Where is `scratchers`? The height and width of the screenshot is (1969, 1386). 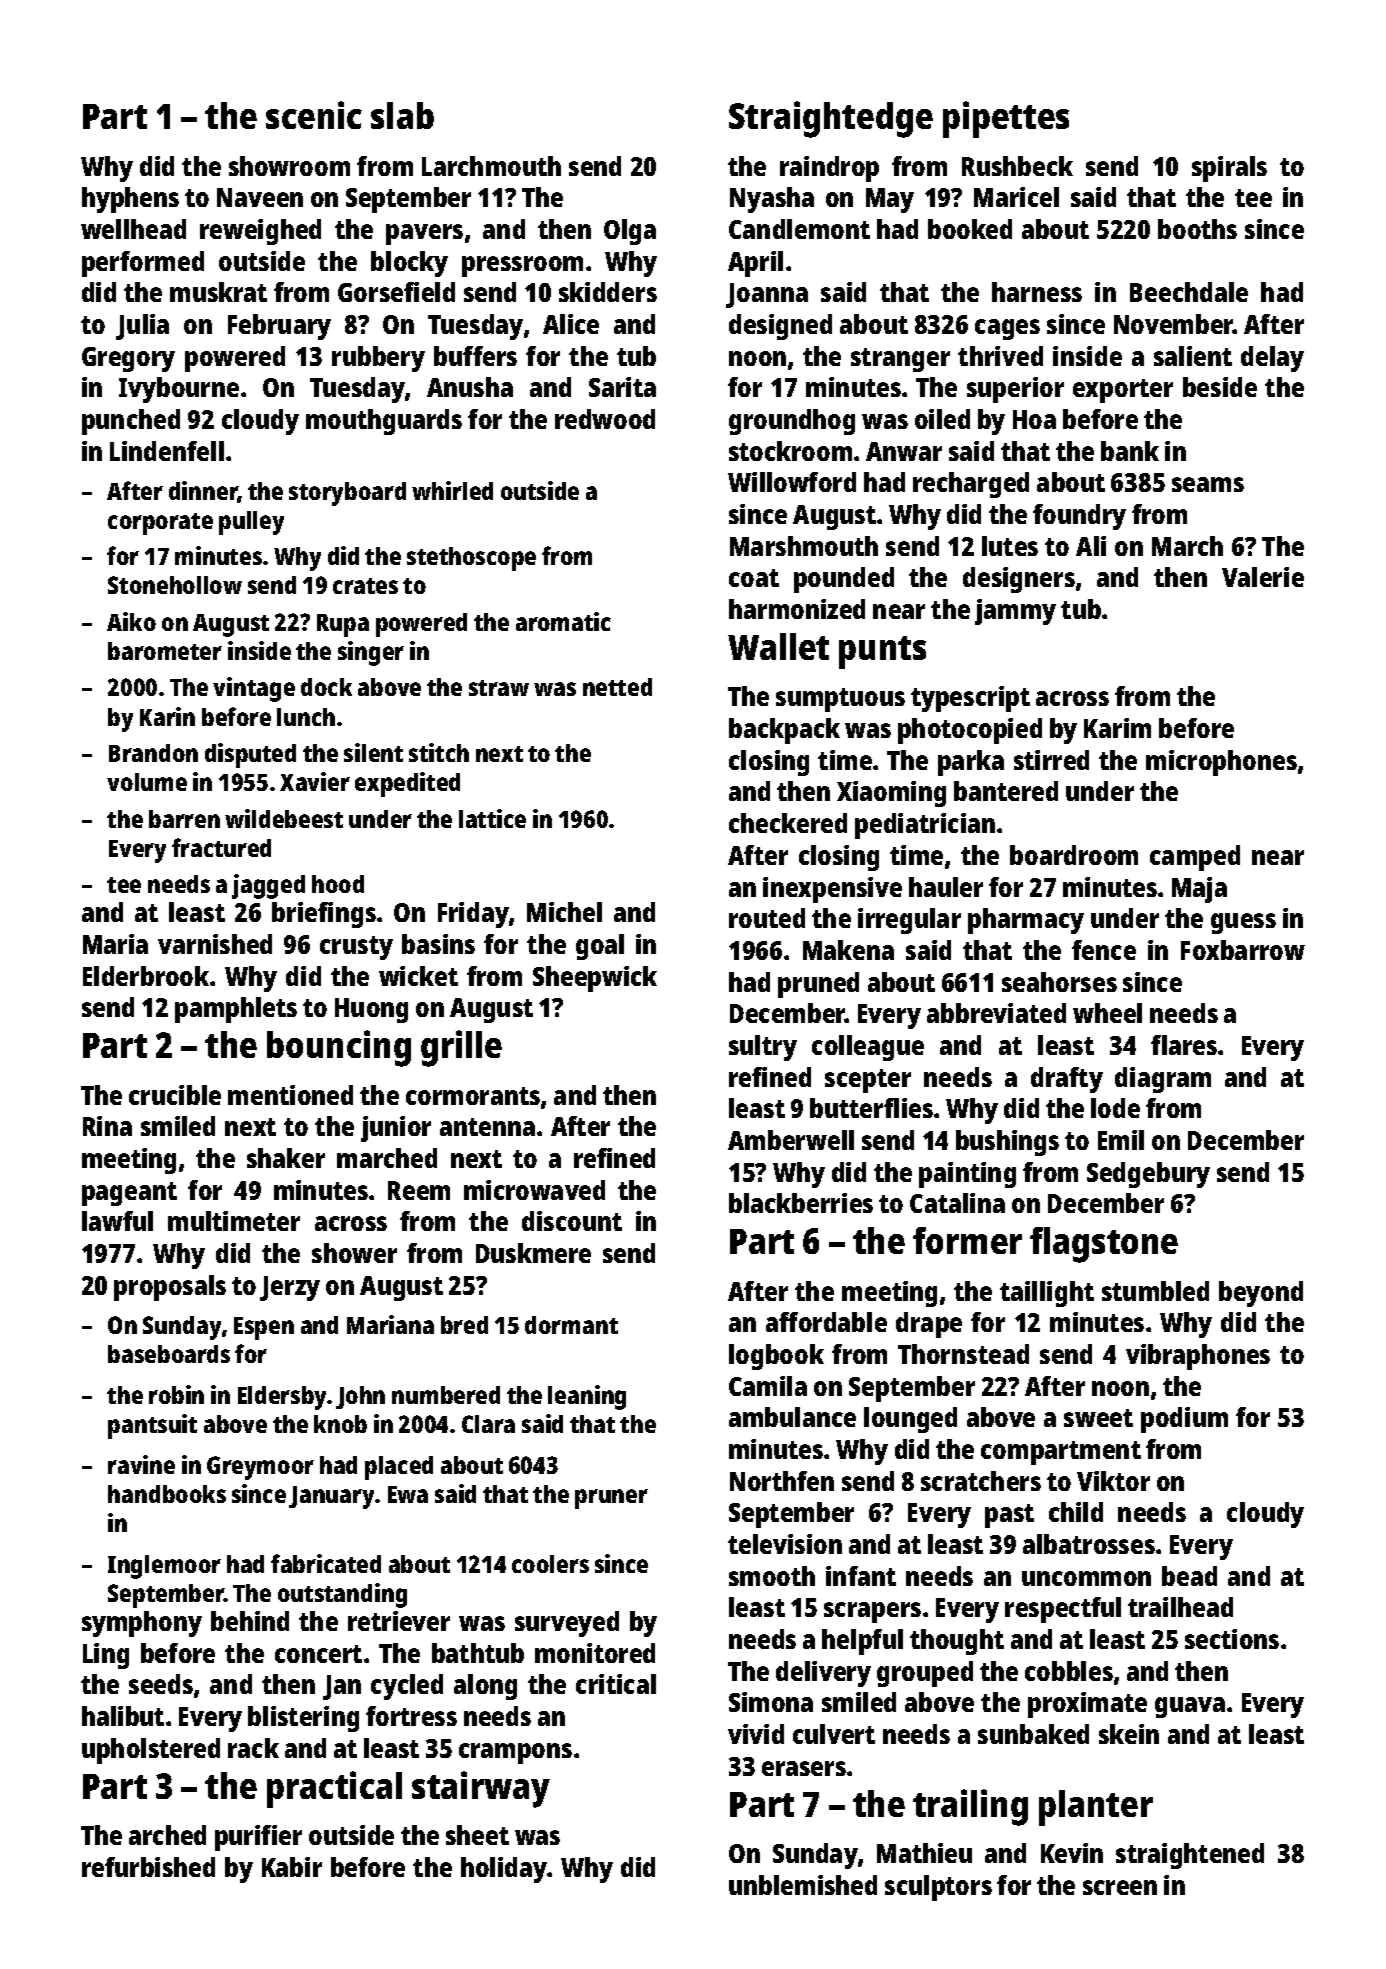
scratchers is located at coordinates (981, 1481).
